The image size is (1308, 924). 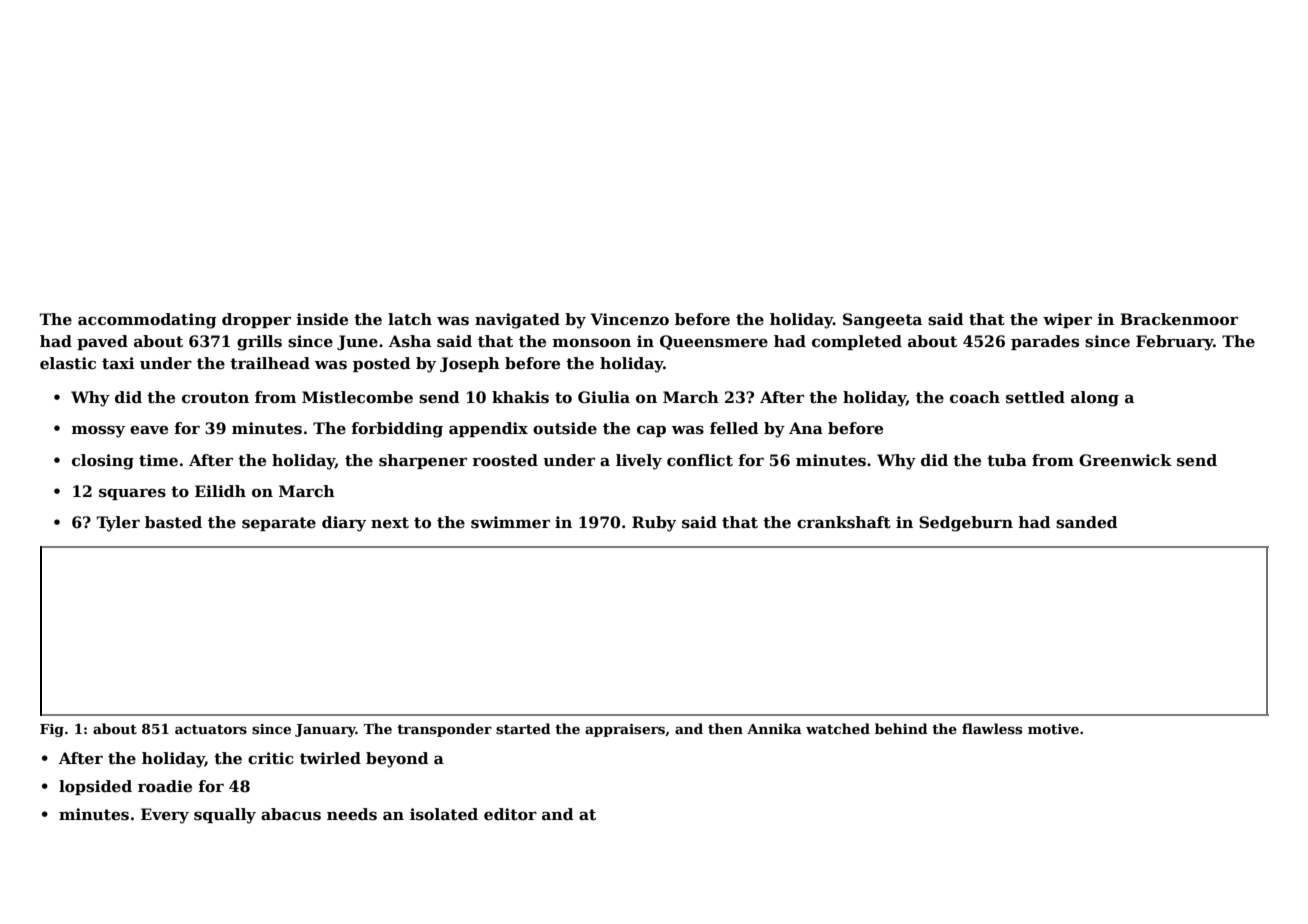 I want to click on flawless, so click(x=992, y=728).
